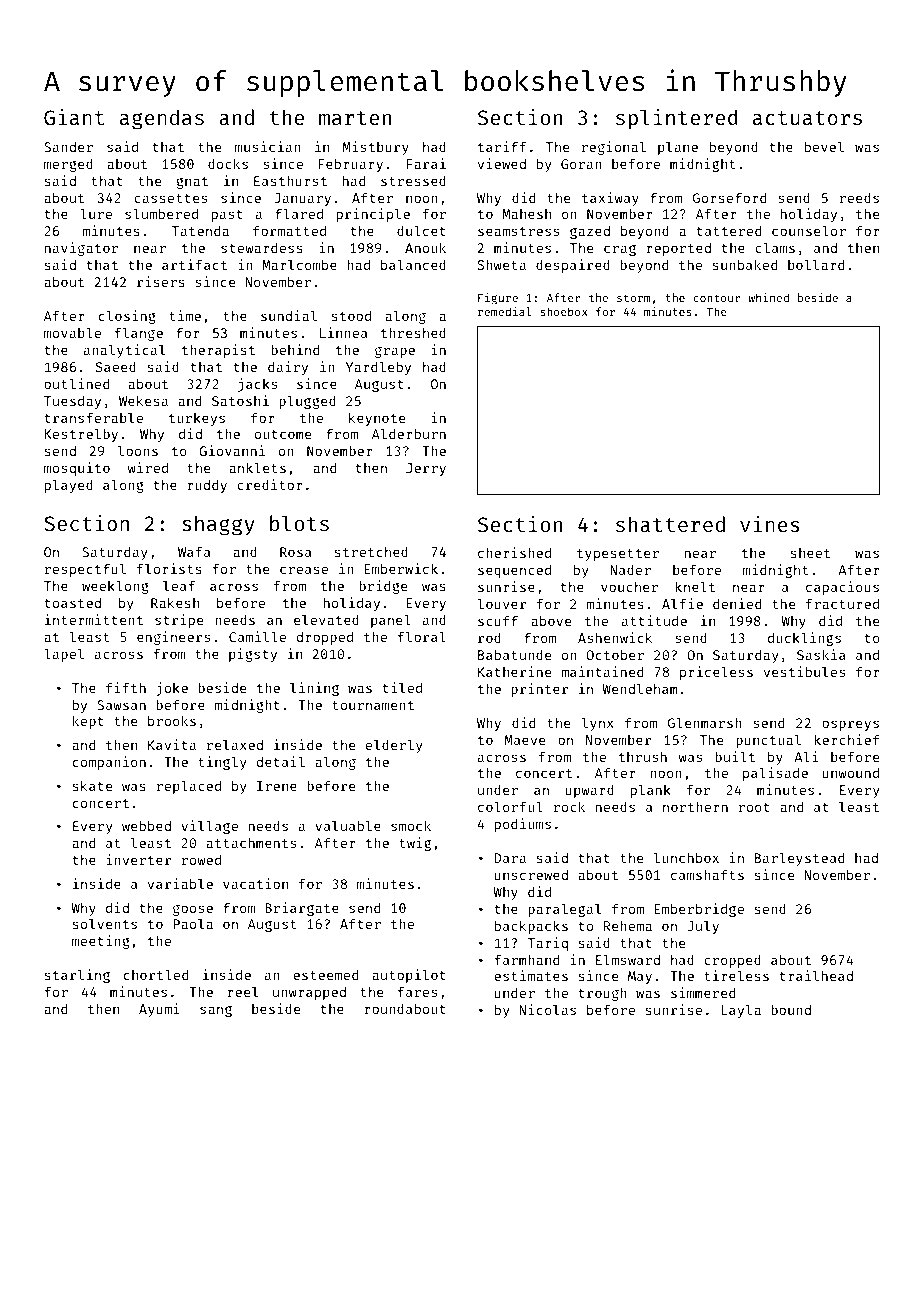  What do you see at coordinates (228, 163) in the page?
I see `docks` at bounding box center [228, 163].
